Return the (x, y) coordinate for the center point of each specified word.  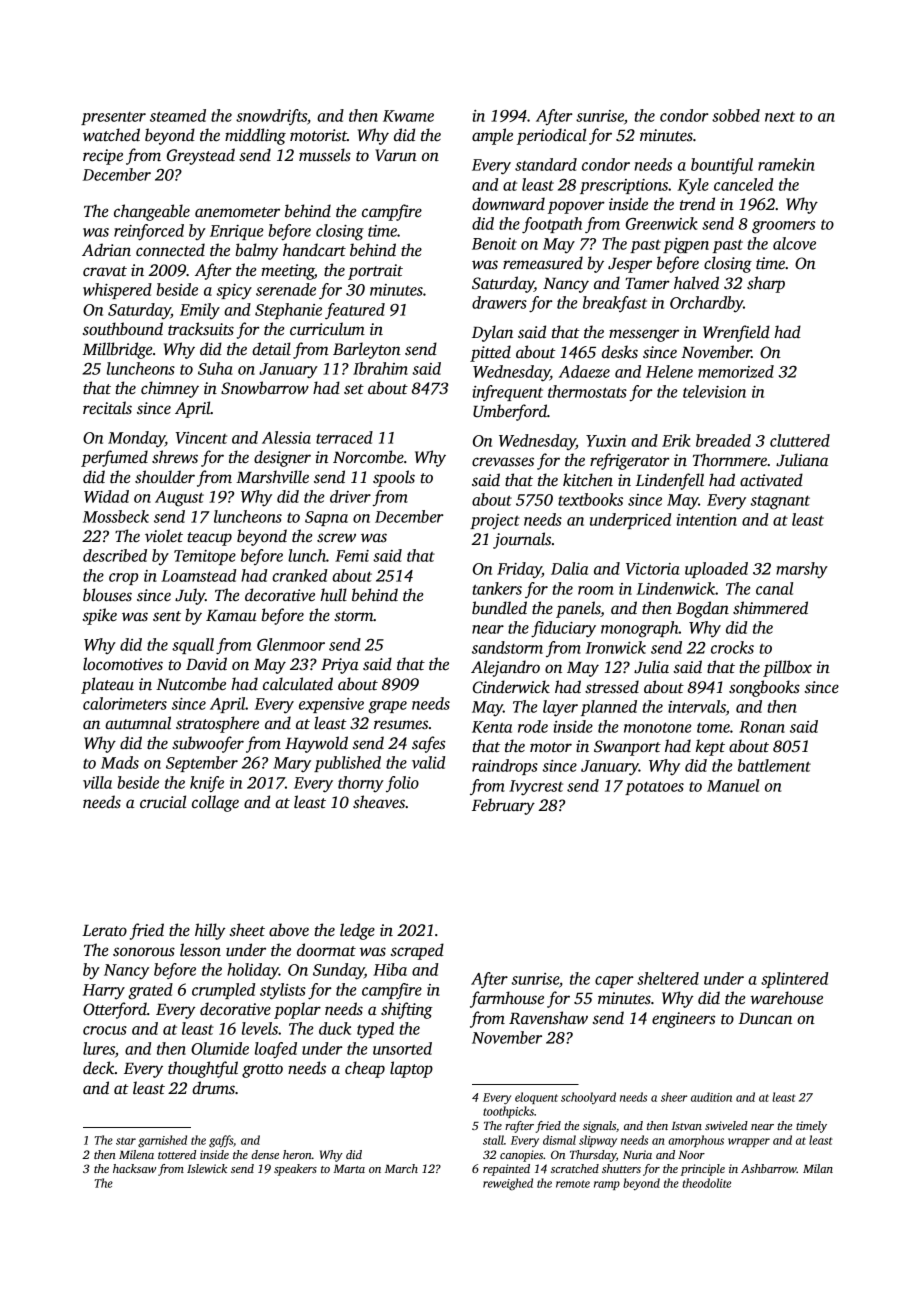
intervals (697, 706)
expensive (331, 705)
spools (394, 478)
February (503, 806)
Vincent (201, 438)
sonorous (144, 952)
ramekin (786, 164)
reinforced (149, 232)
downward (508, 203)
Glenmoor (291, 644)
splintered (794, 980)
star (126, 1141)
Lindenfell (669, 481)
